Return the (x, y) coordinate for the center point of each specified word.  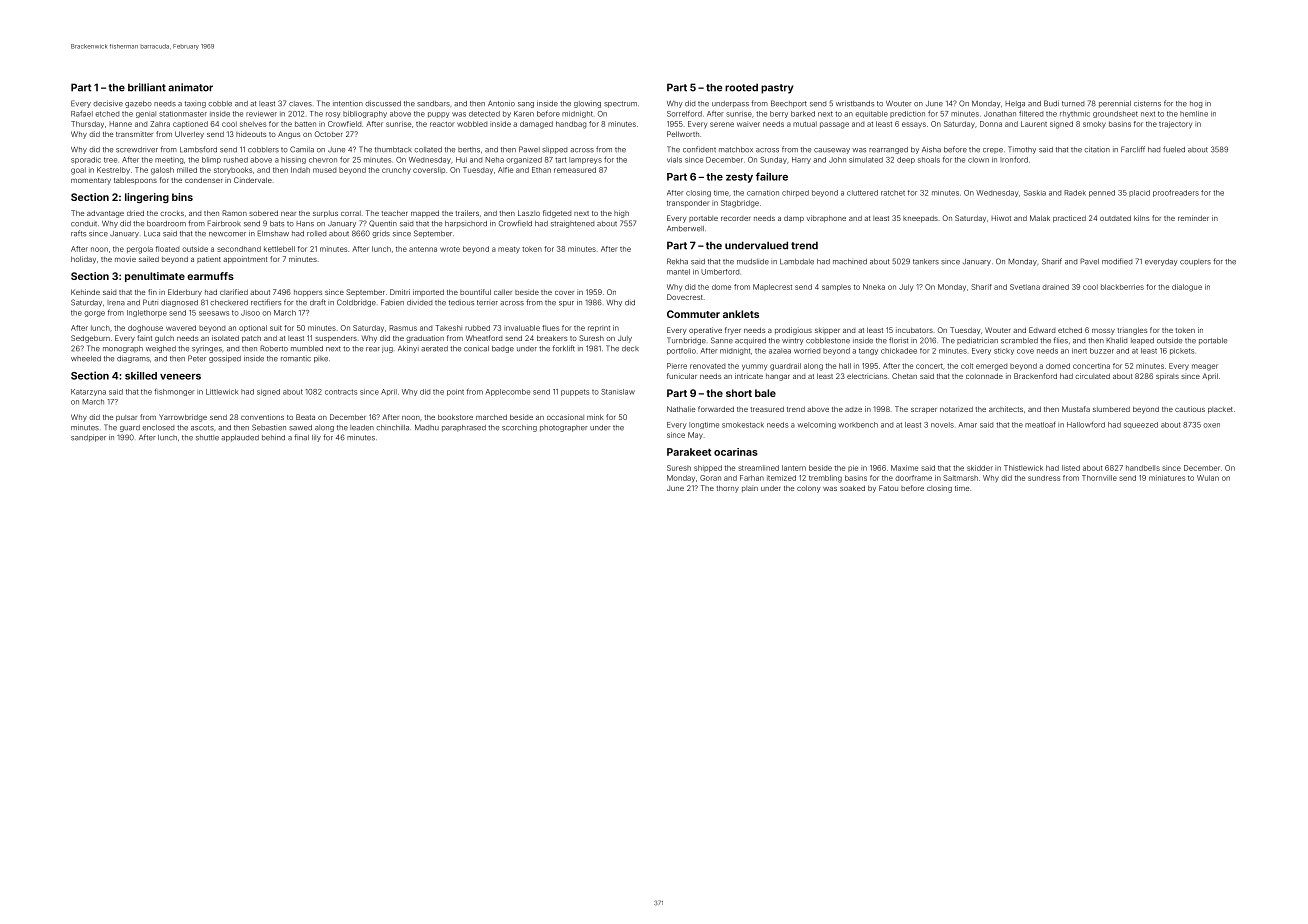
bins (182, 197)
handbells (1143, 468)
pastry (777, 89)
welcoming (816, 425)
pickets (1182, 351)
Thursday (87, 125)
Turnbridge (686, 341)
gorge (94, 314)
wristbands (855, 103)
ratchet (893, 193)
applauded (240, 438)
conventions (262, 417)
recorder (735, 218)
